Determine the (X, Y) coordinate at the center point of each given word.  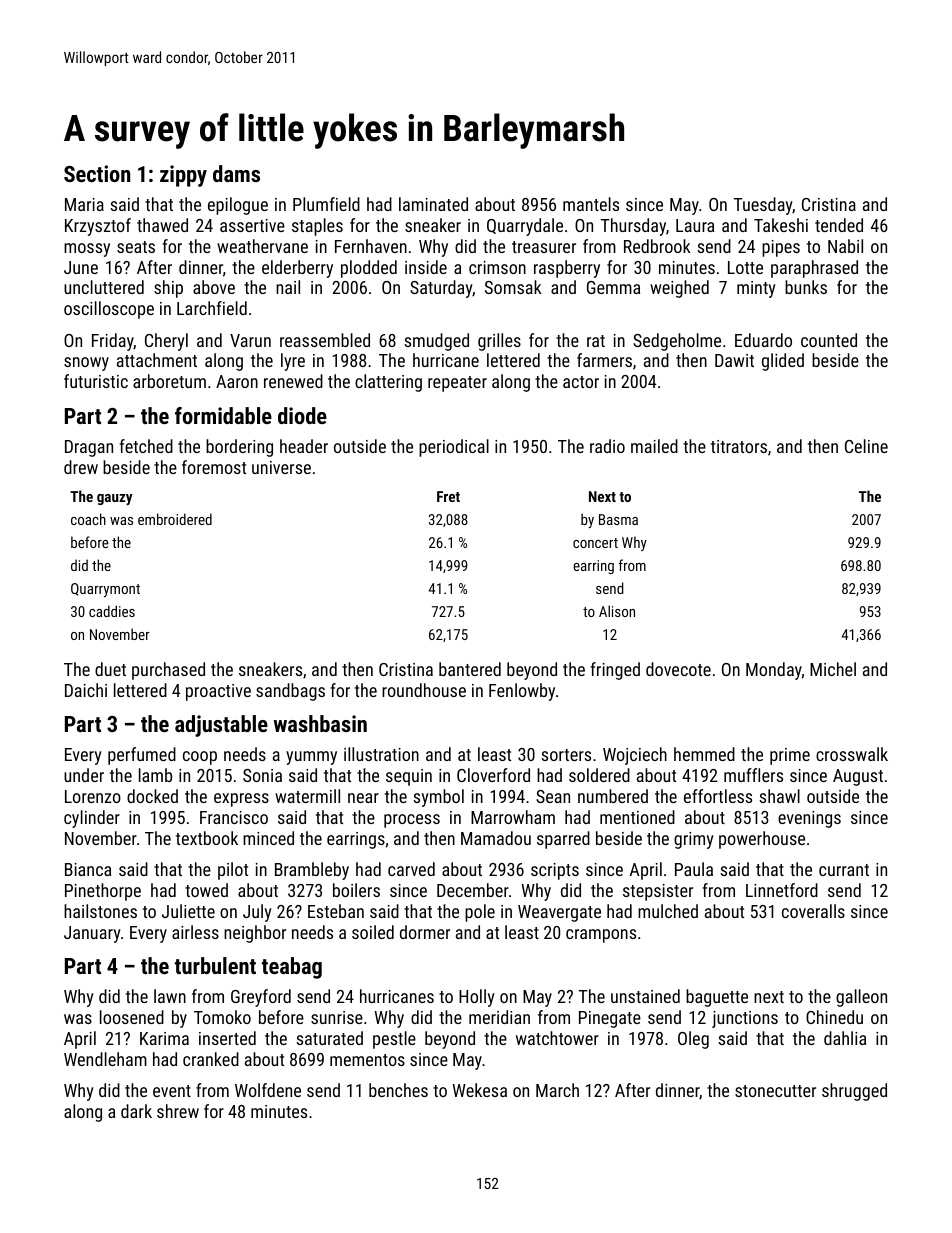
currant (844, 870)
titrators (739, 446)
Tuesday (763, 206)
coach (88, 519)
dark (136, 1111)
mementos (367, 1060)
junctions (745, 1019)
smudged (436, 342)
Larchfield (212, 308)
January (92, 934)
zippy (183, 176)
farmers (604, 360)
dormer (425, 932)
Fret (448, 496)
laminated (433, 204)
